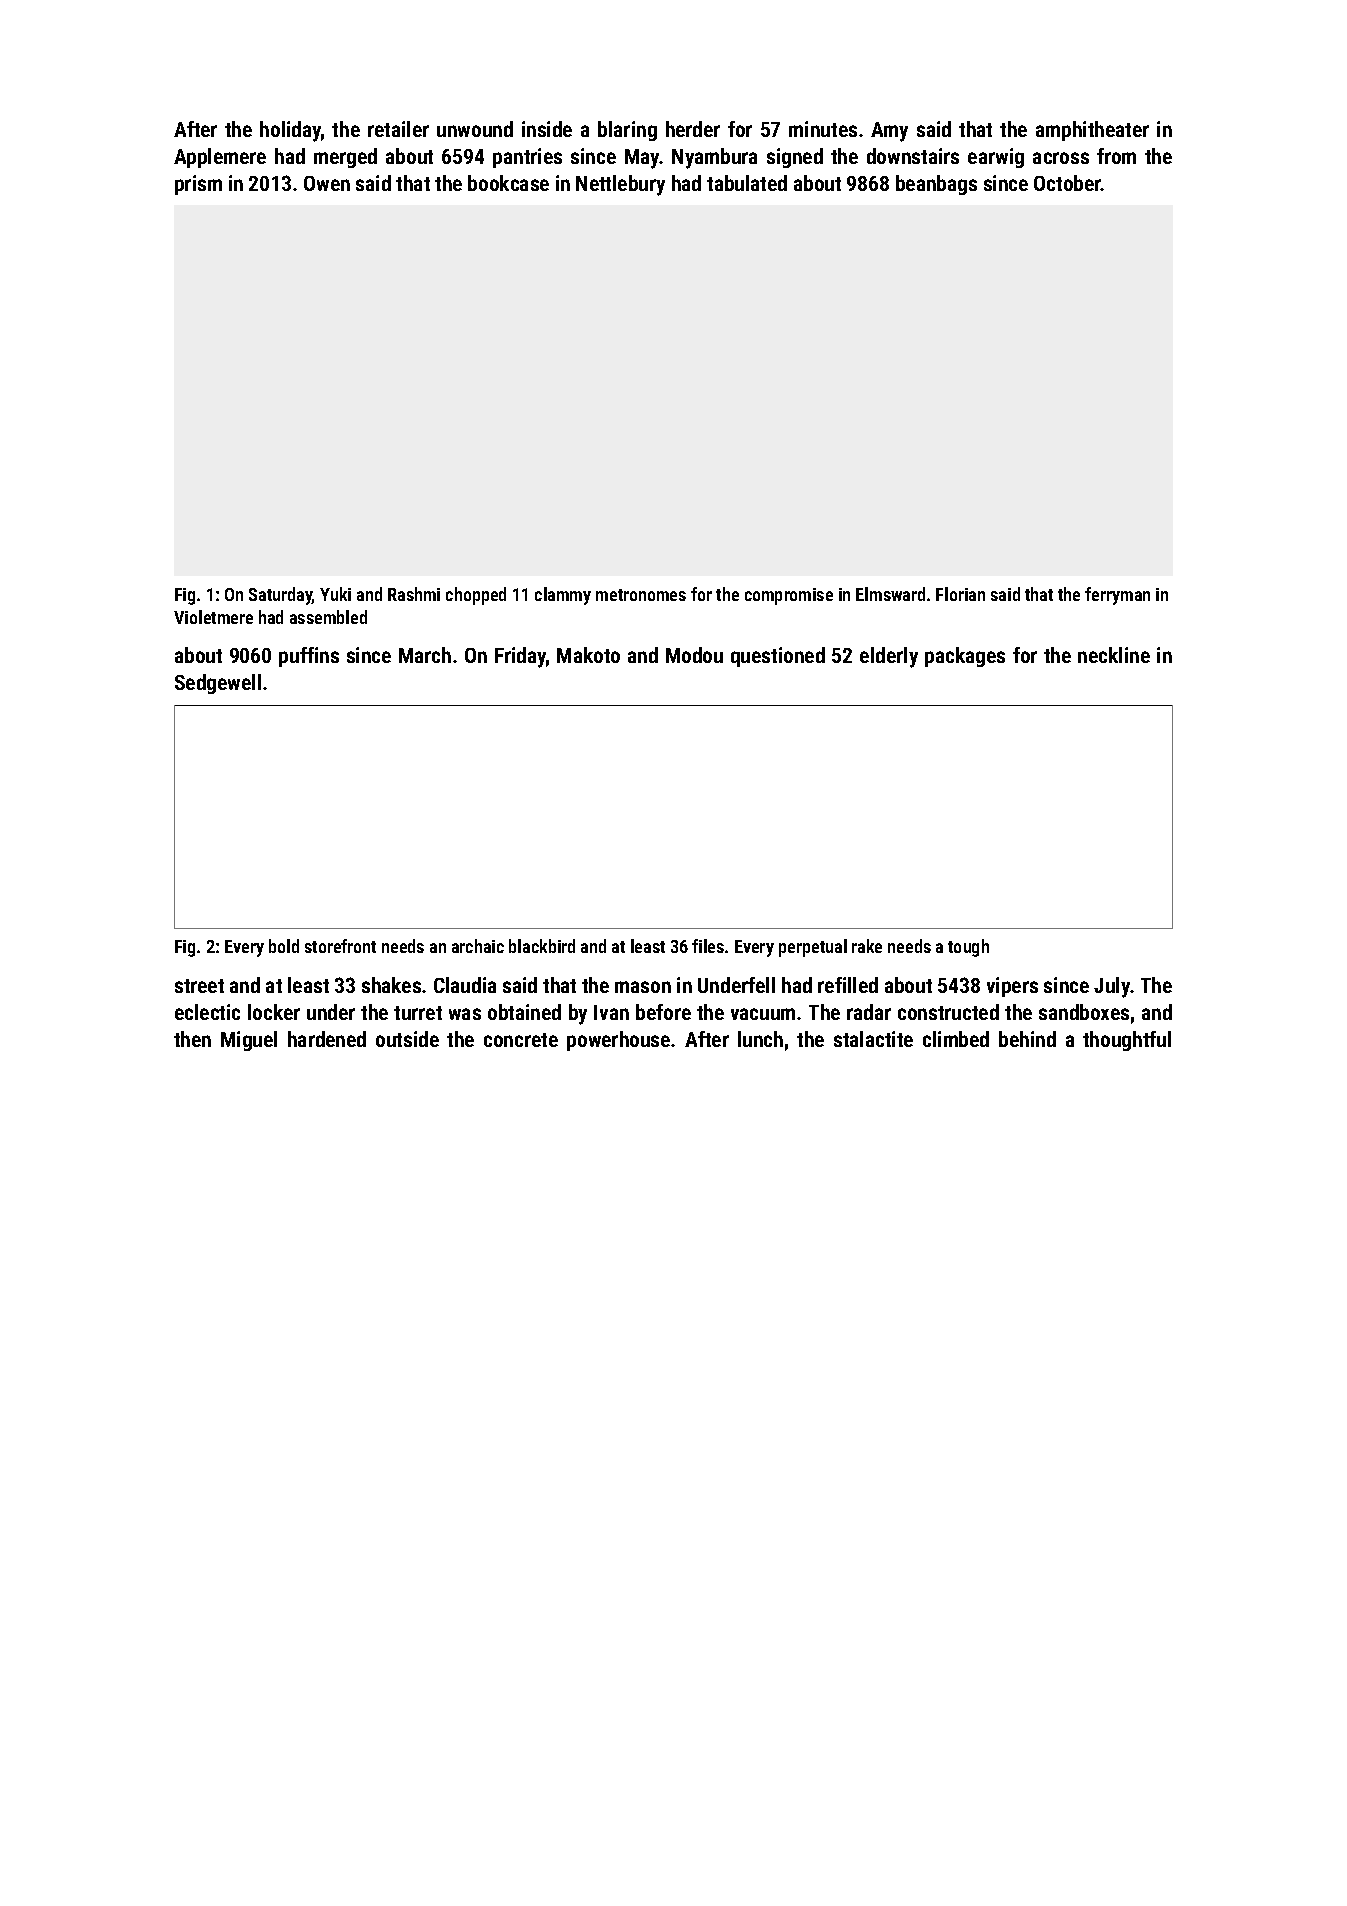  What do you see at coordinates (281, 596) in the document?
I see `Saturday` at bounding box center [281, 596].
